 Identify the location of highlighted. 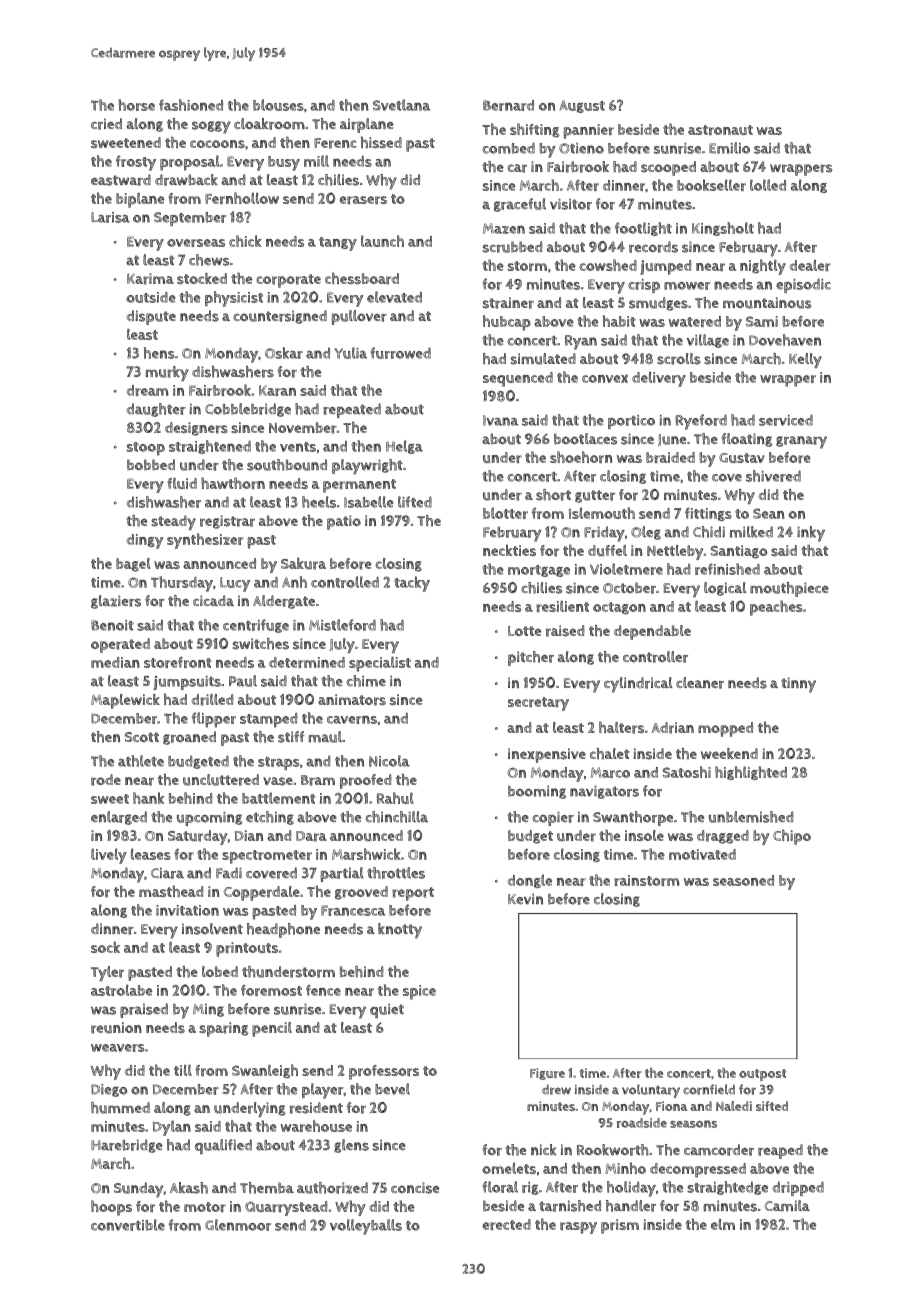
(751, 773).
